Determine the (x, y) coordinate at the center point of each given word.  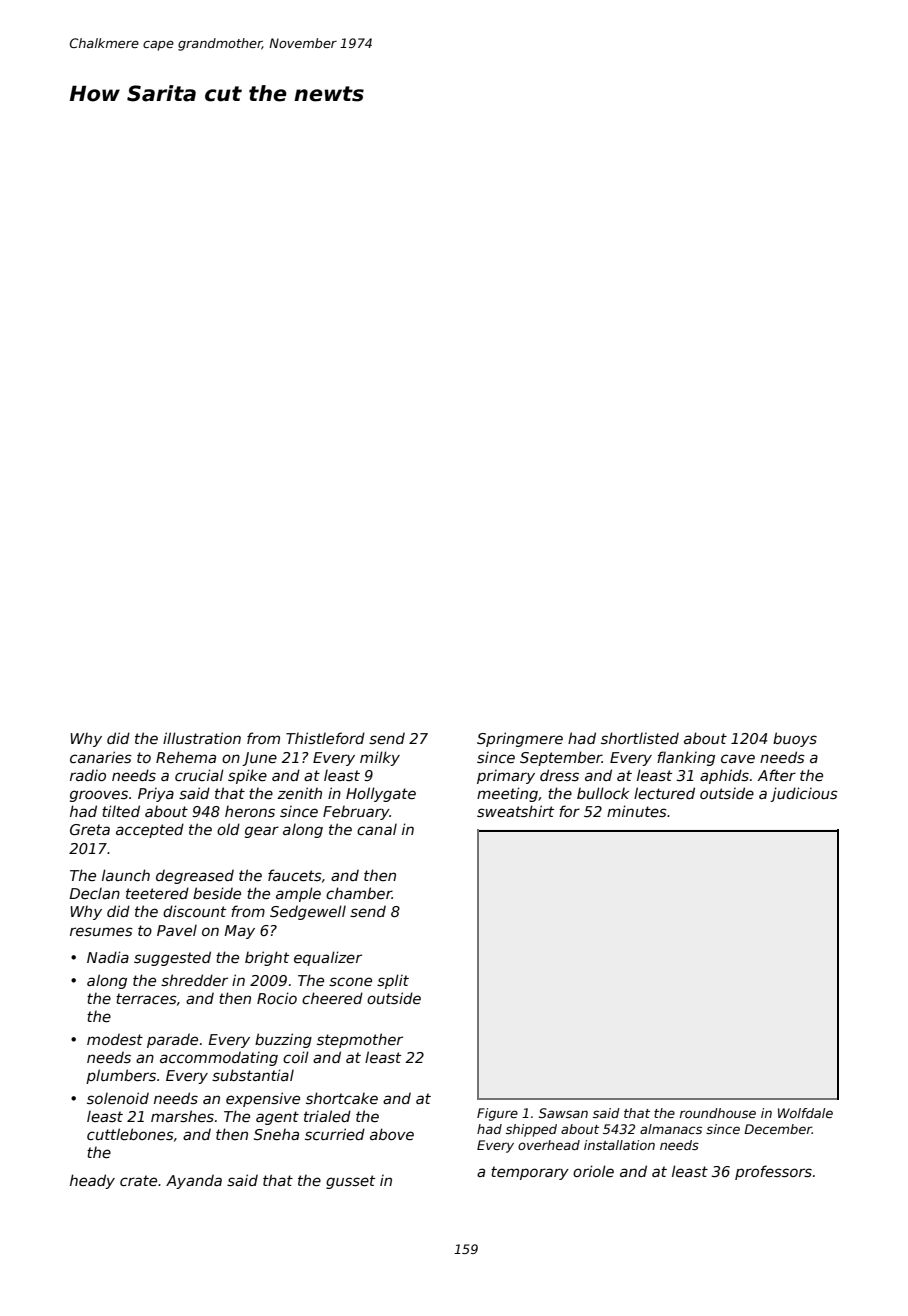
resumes (101, 931)
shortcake (342, 1098)
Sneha (276, 1134)
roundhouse (718, 1113)
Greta (90, 829)
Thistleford (325, 738)
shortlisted (640, 738)
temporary (530, 1173)
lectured (664, 793)
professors (773, 1172)
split (393, 981)
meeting (507, 794)
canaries (101, 757)
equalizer (328, 958)
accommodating (219, 1058)
